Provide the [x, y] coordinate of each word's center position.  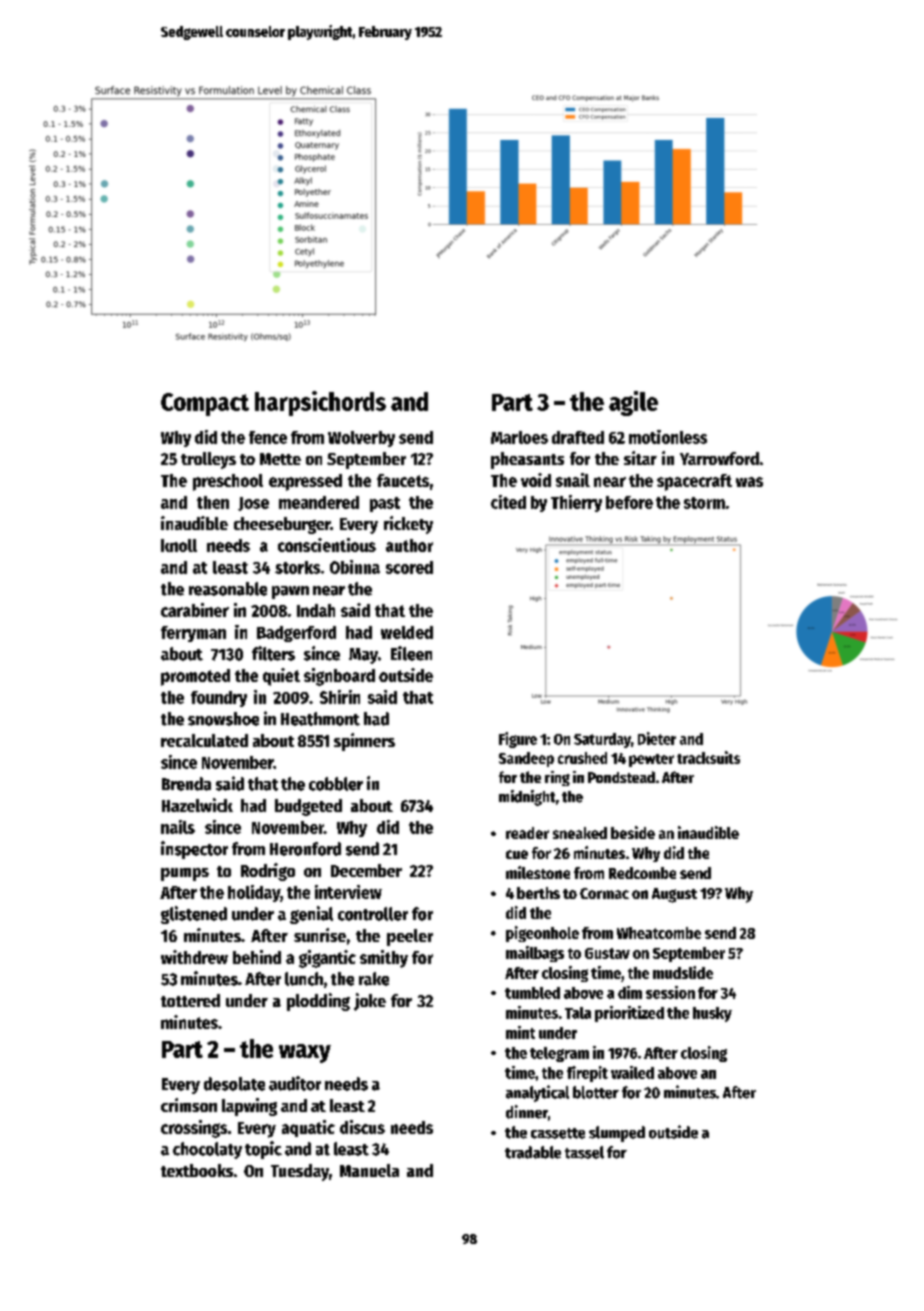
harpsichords [320, 403]
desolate [234, 1084]
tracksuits [708, 757]
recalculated [204, 740]
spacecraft [694, 482]
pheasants [527, 460]
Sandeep [526, 759]
